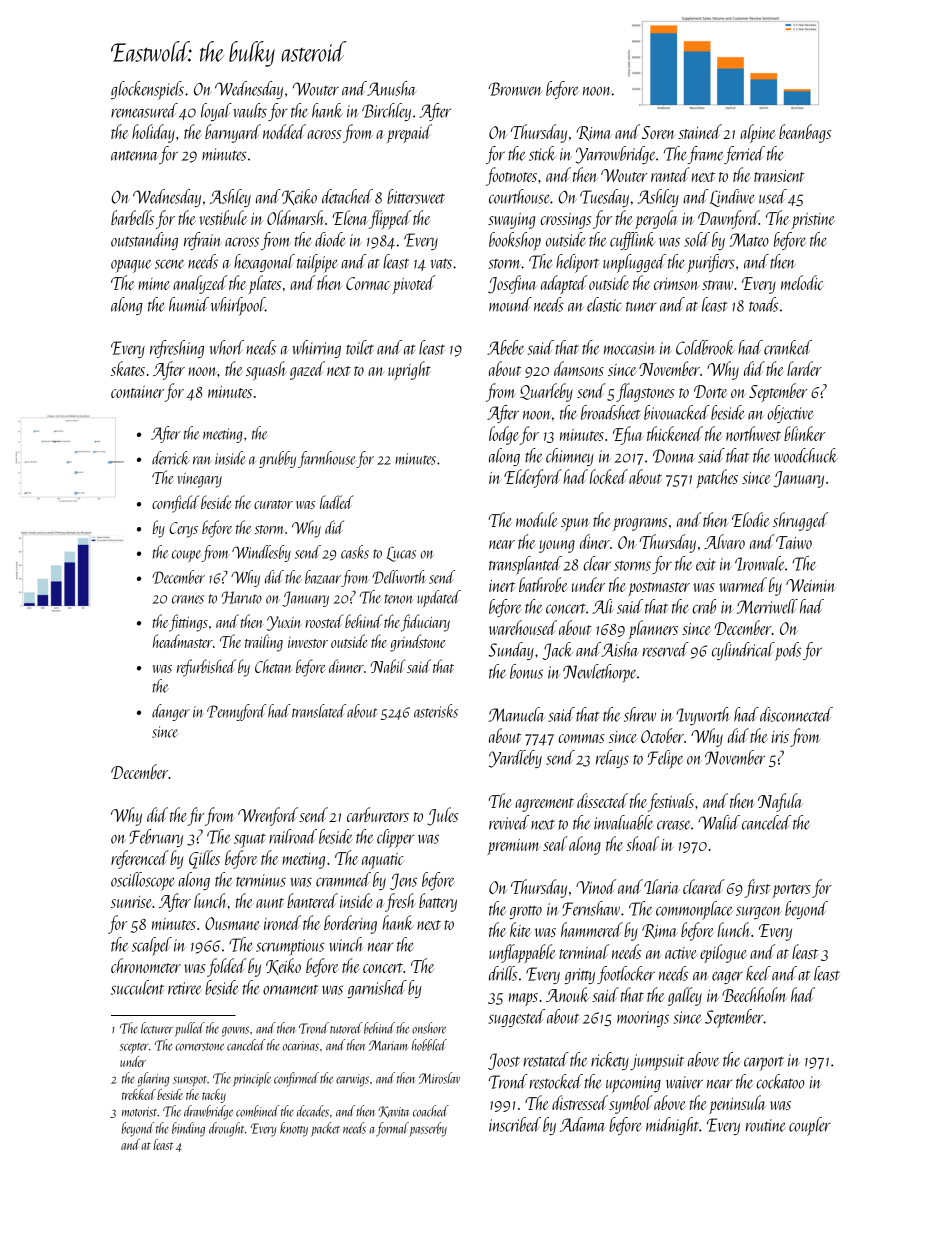  Describe the element at coordinates (813, 221) in the screenshot. I see `pristine` at that location.
